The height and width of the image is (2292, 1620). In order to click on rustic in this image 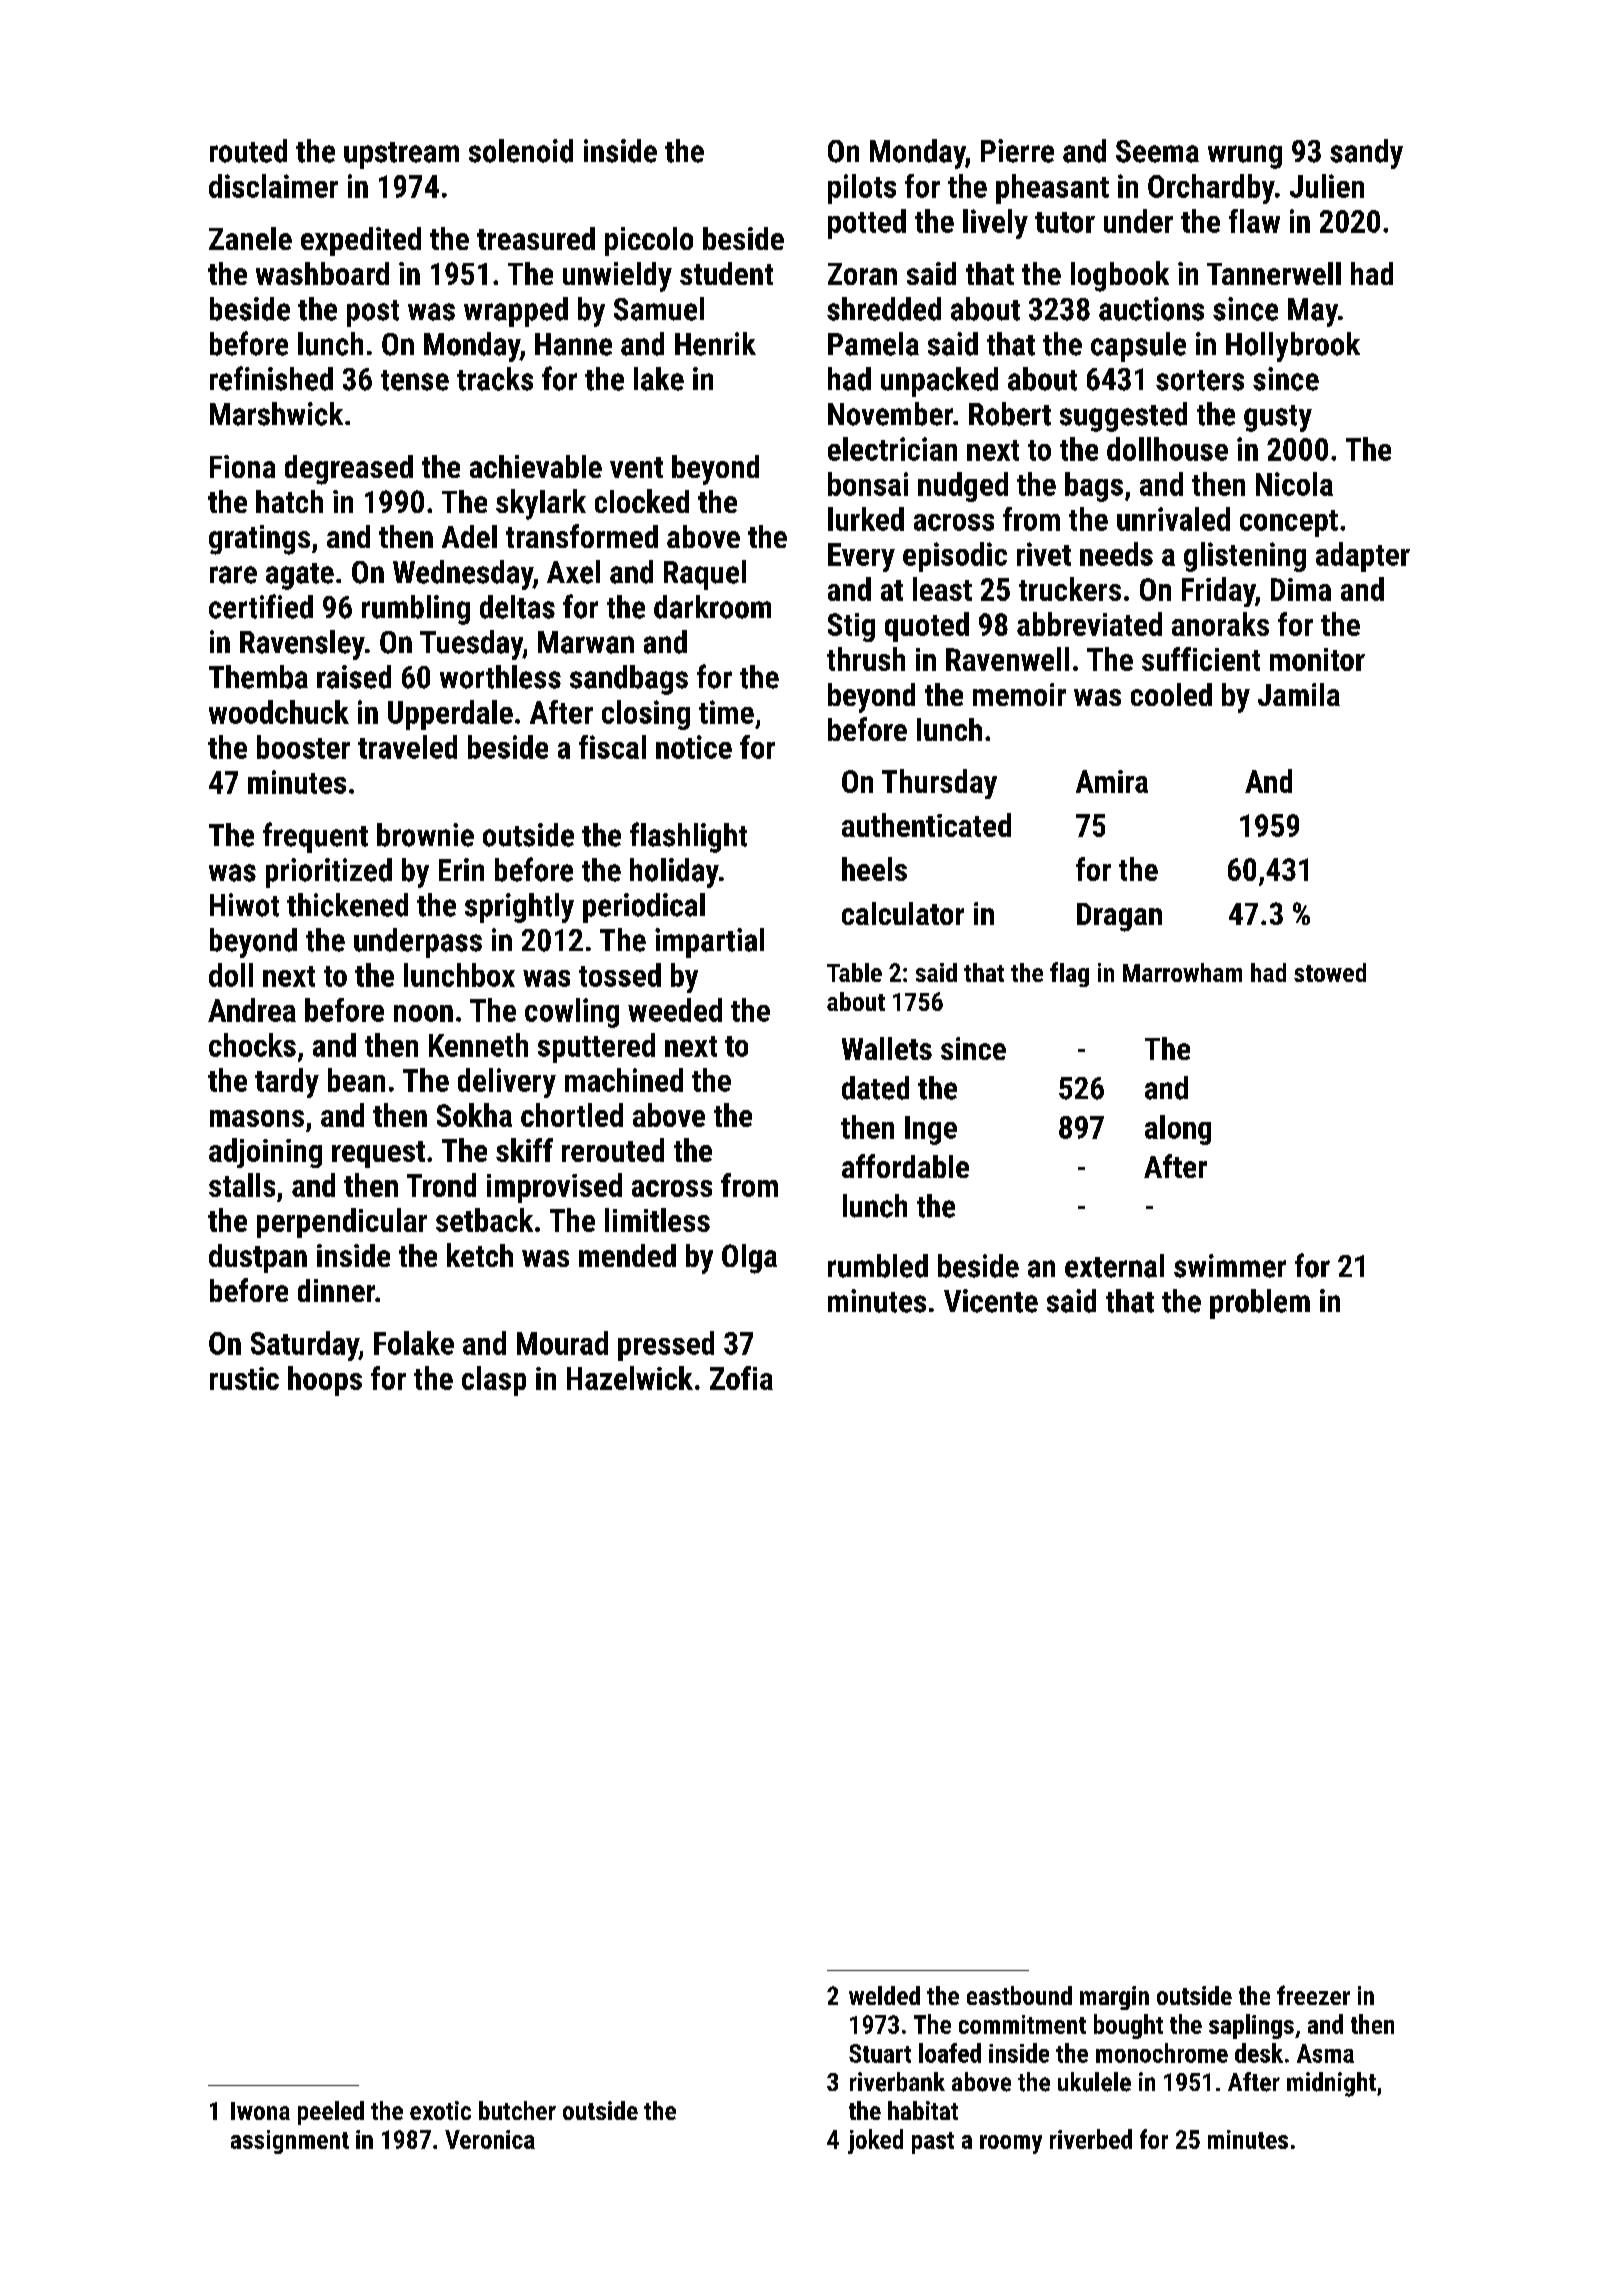, I will do `click(244, 1378)`.
